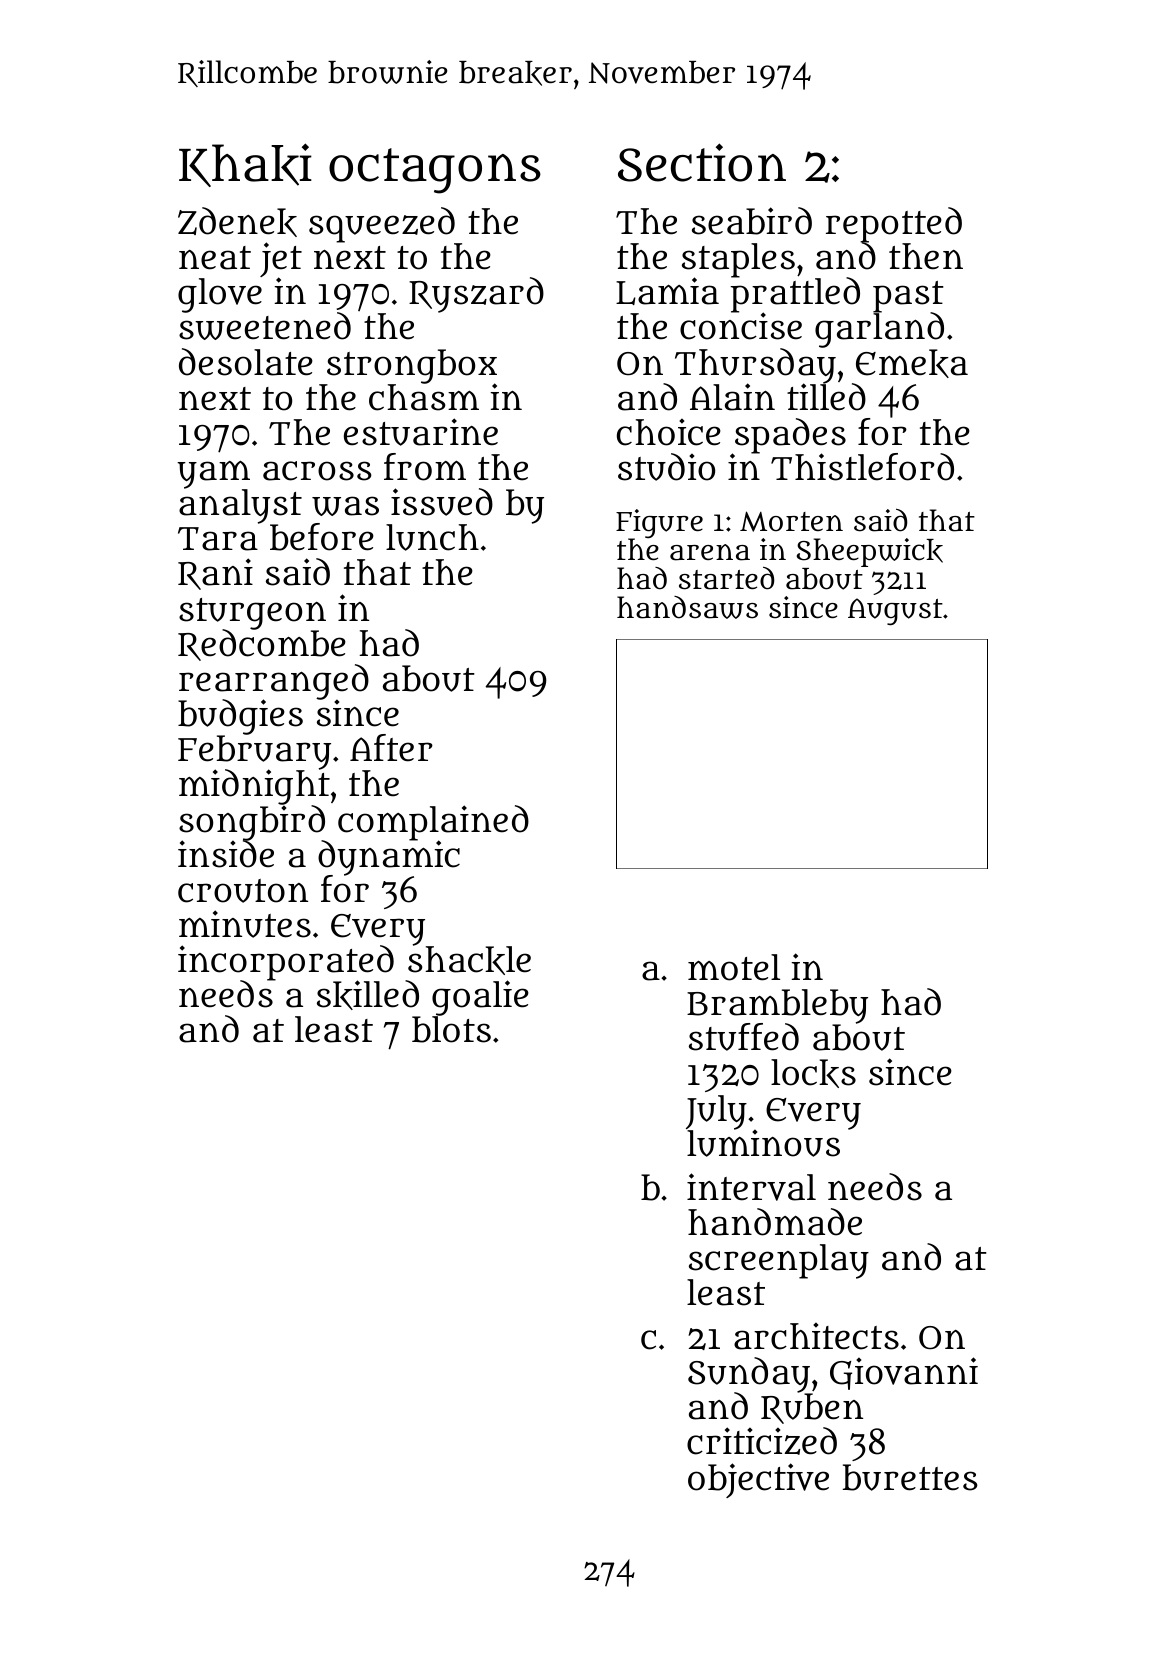  What do you see at coordinates (734, 967) in the screenshot?
I see `motel` at bounding box center [734, 967].
